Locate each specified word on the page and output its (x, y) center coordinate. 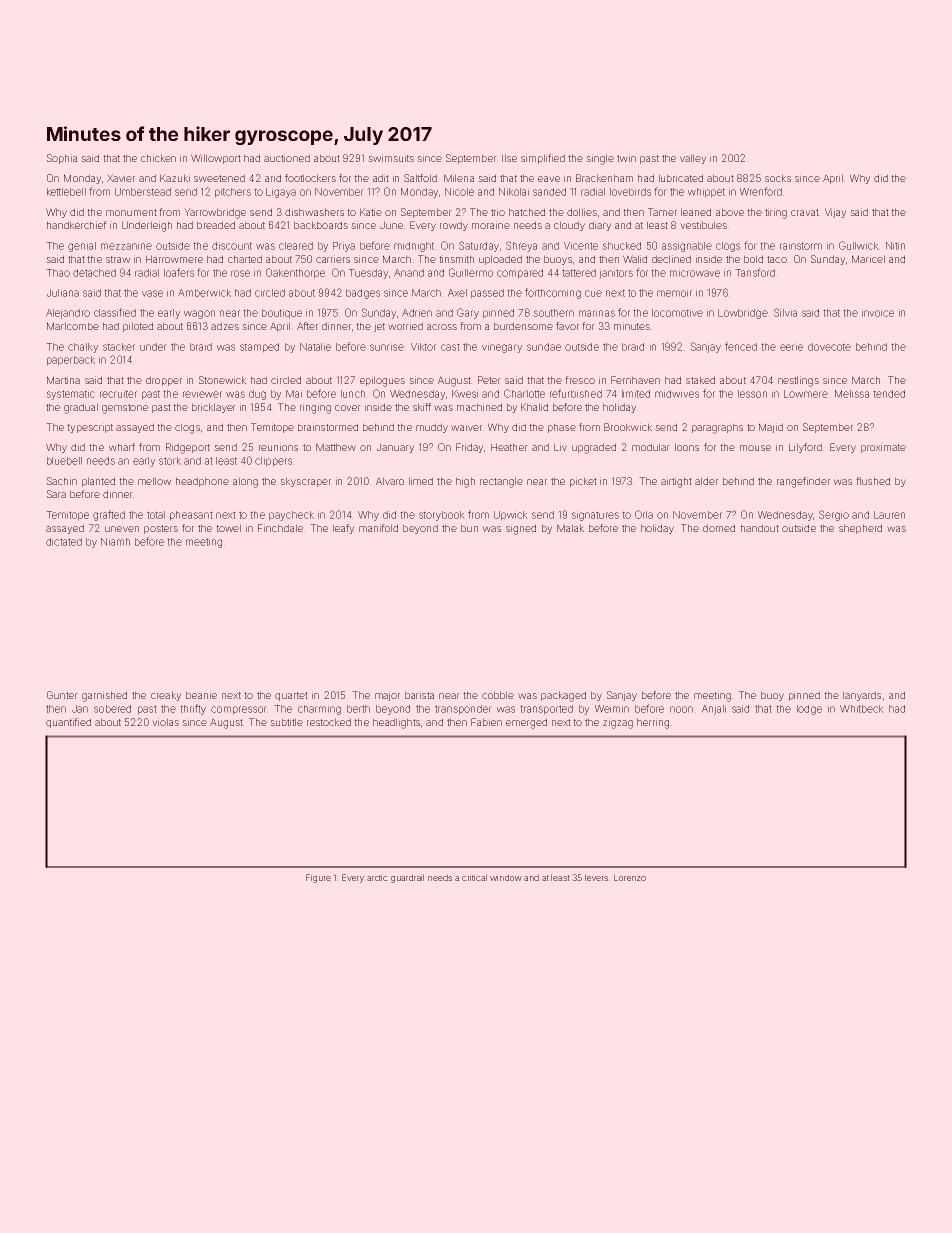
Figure (318, 878)
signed (521, 529)
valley (693, 159)
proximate (883, 448)
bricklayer (214, 408)
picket (583, 482)
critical (474, 877)
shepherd (860, 529)
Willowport (216, 159)
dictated (64, 542)
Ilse (509, 158)
